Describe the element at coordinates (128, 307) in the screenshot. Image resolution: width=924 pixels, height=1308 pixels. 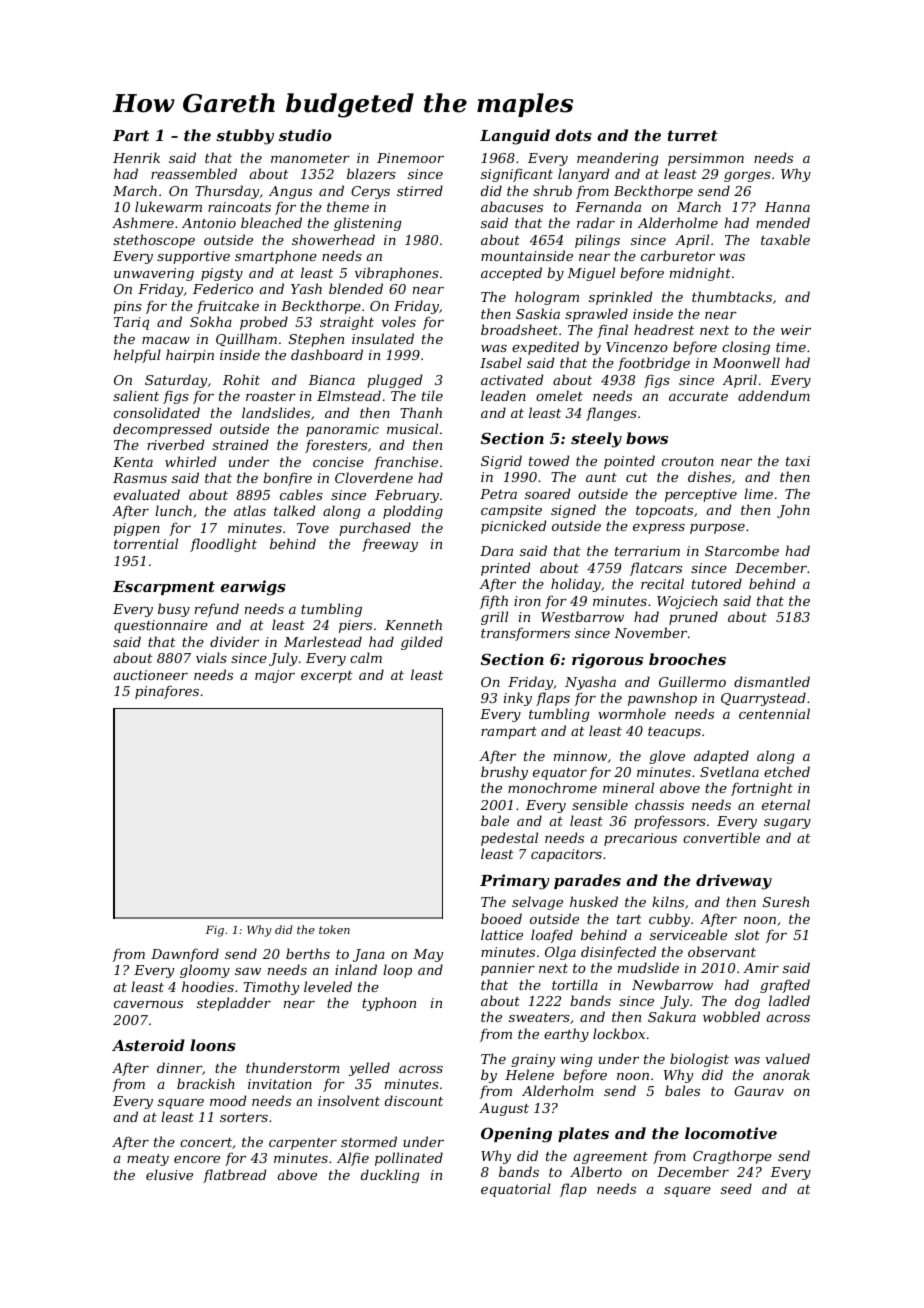
I see `pins` at that location.
